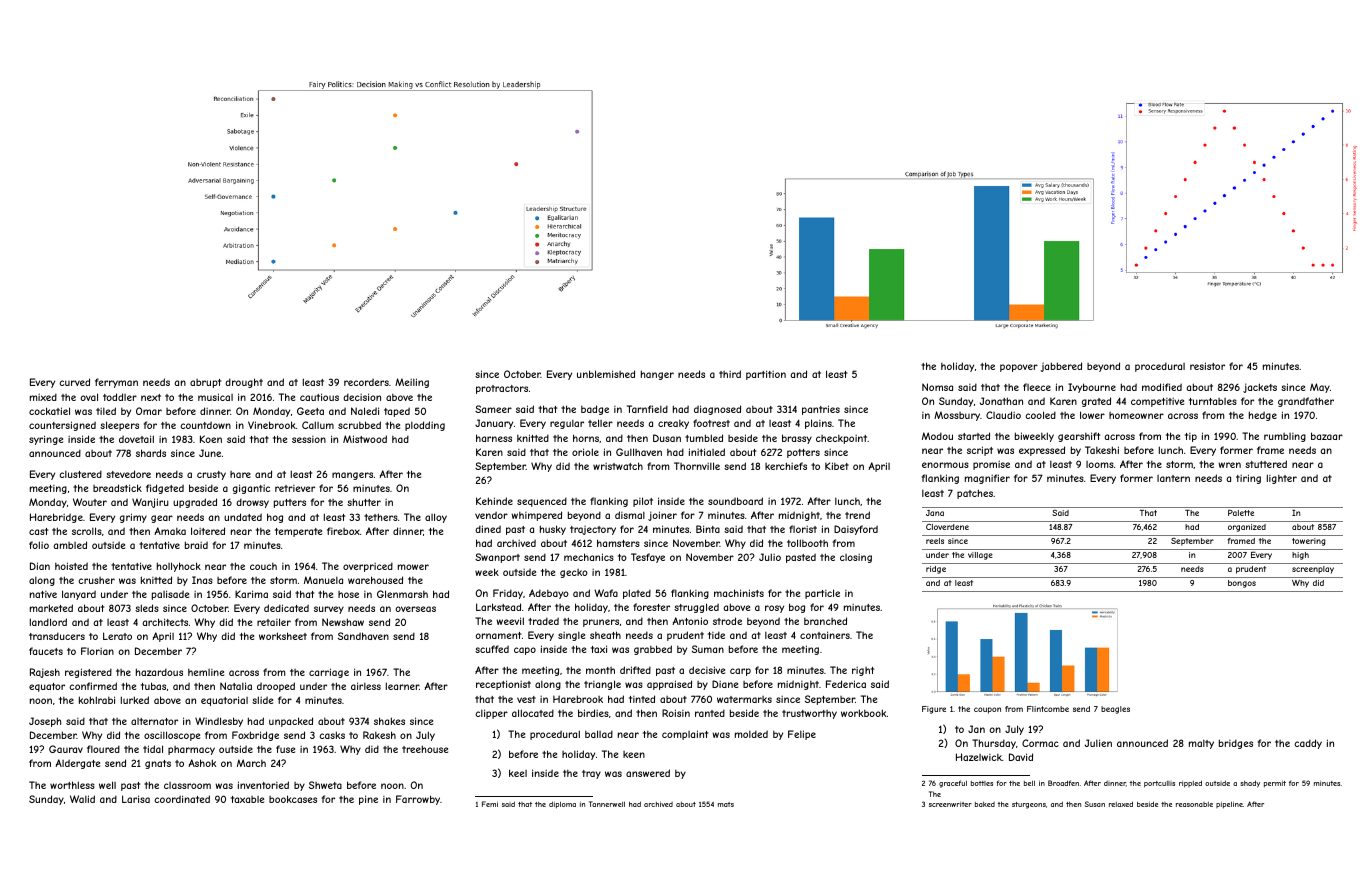  I want to click on slide, so click(262, 700).
